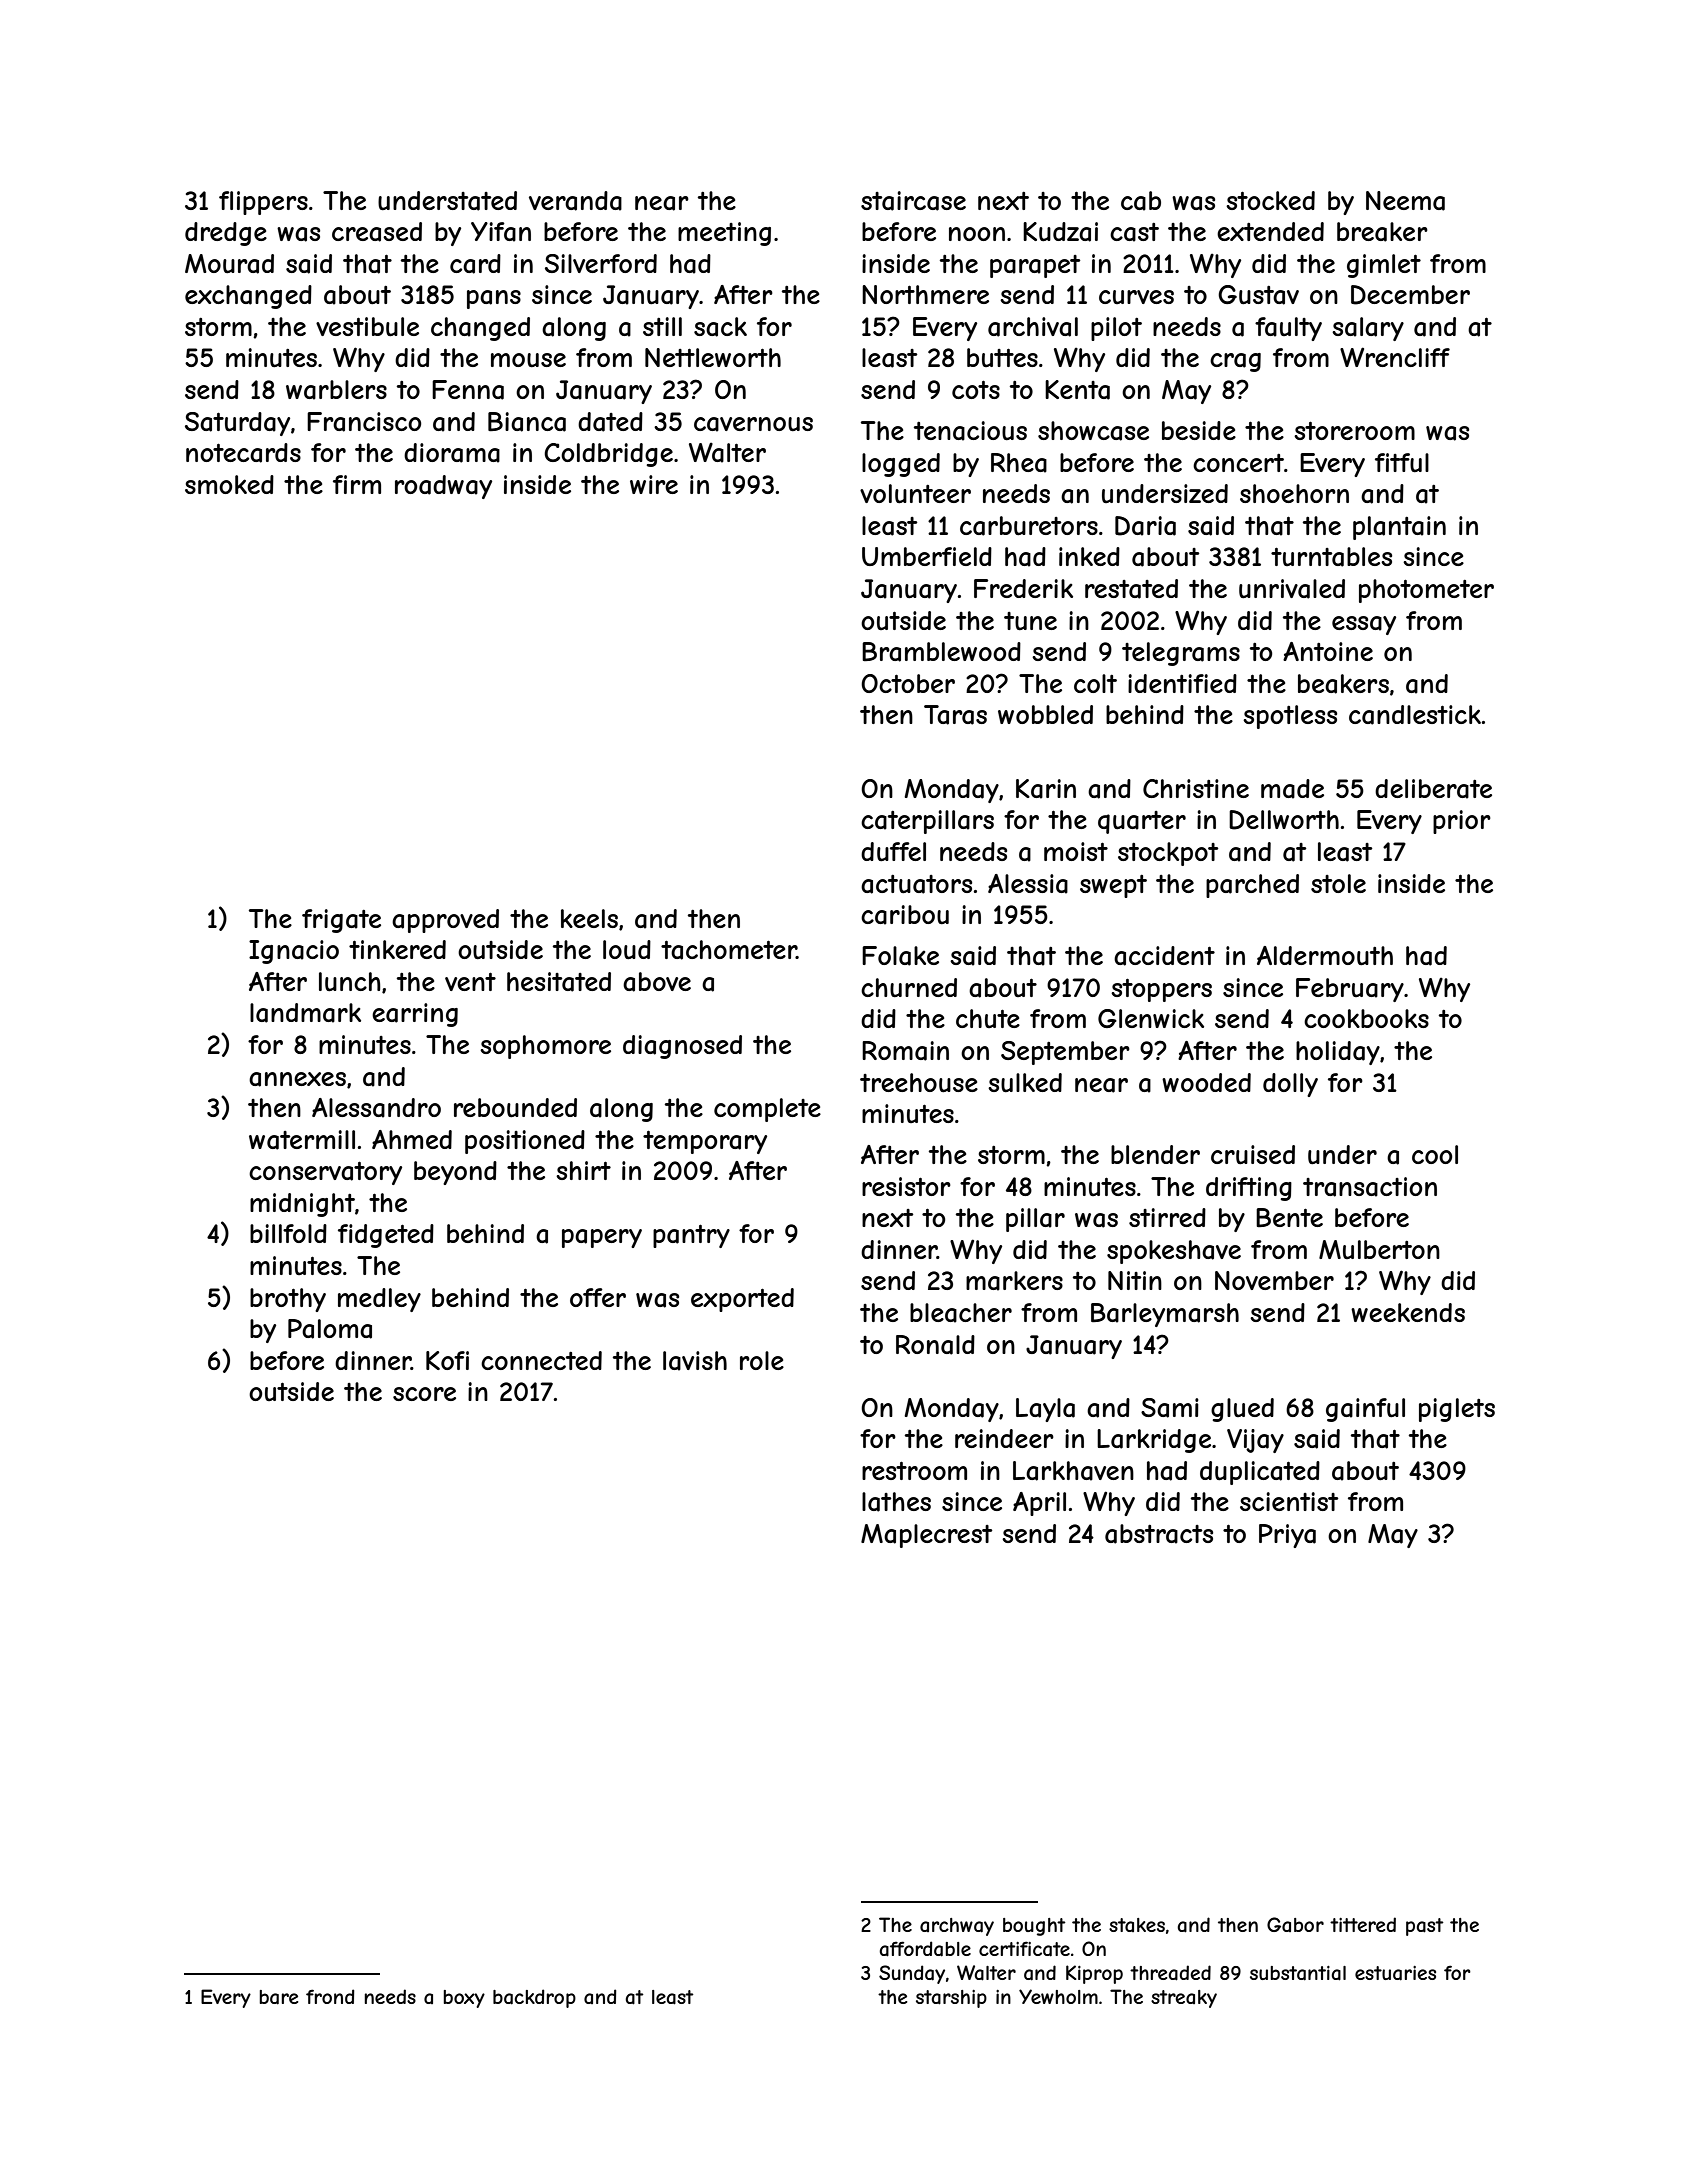 The image size is (1683, 2178). What do you see at coordinates (534, 1998) in the screenshot?
I see `backdrop` at bounding box center [534, 1998].
